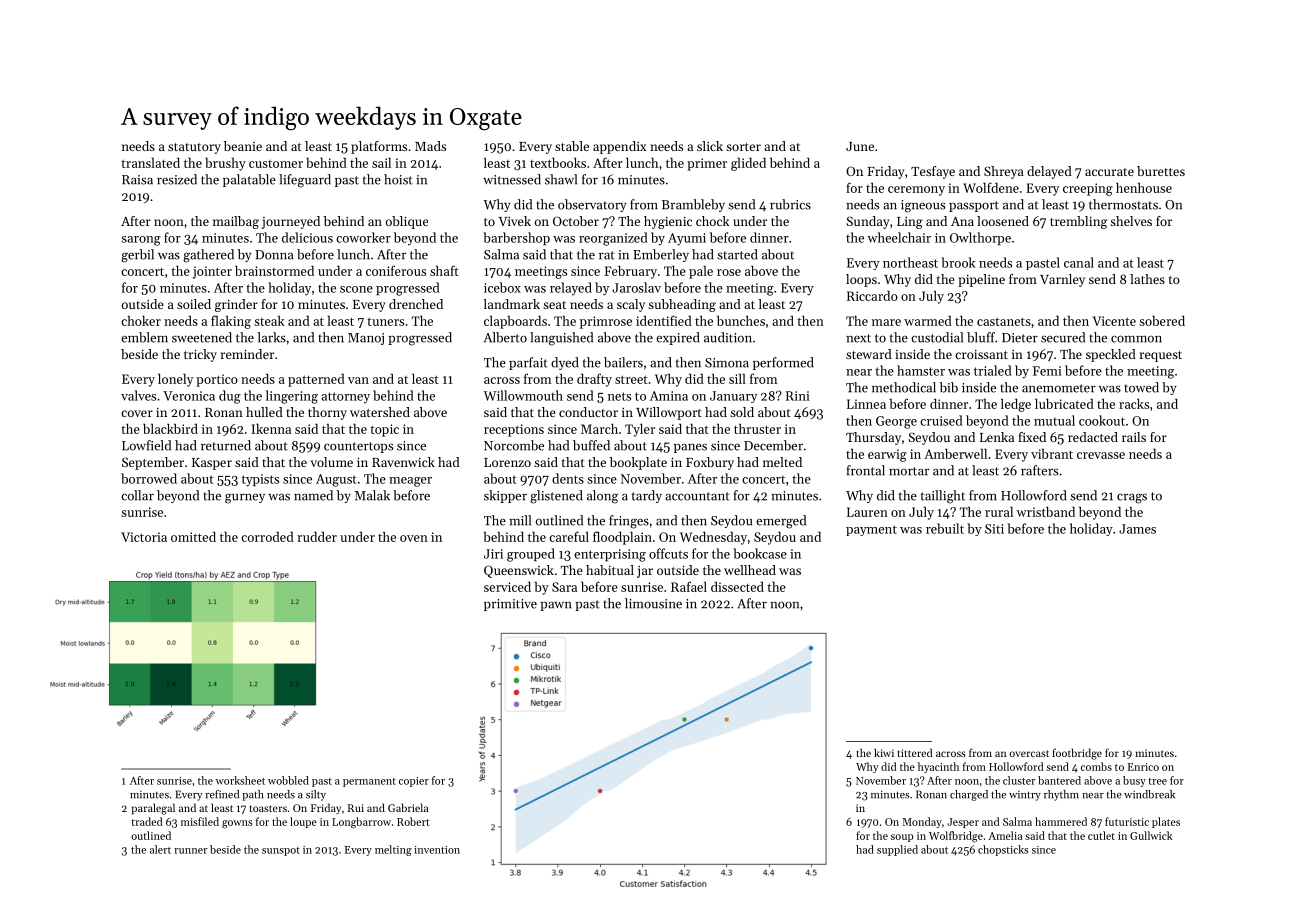 Image resolution: width=1308 pixels, height=924 pixels. What do you see at coordinates (520, 520) in the screenshot?
I see `mill` at bounding box center [520, 520].
